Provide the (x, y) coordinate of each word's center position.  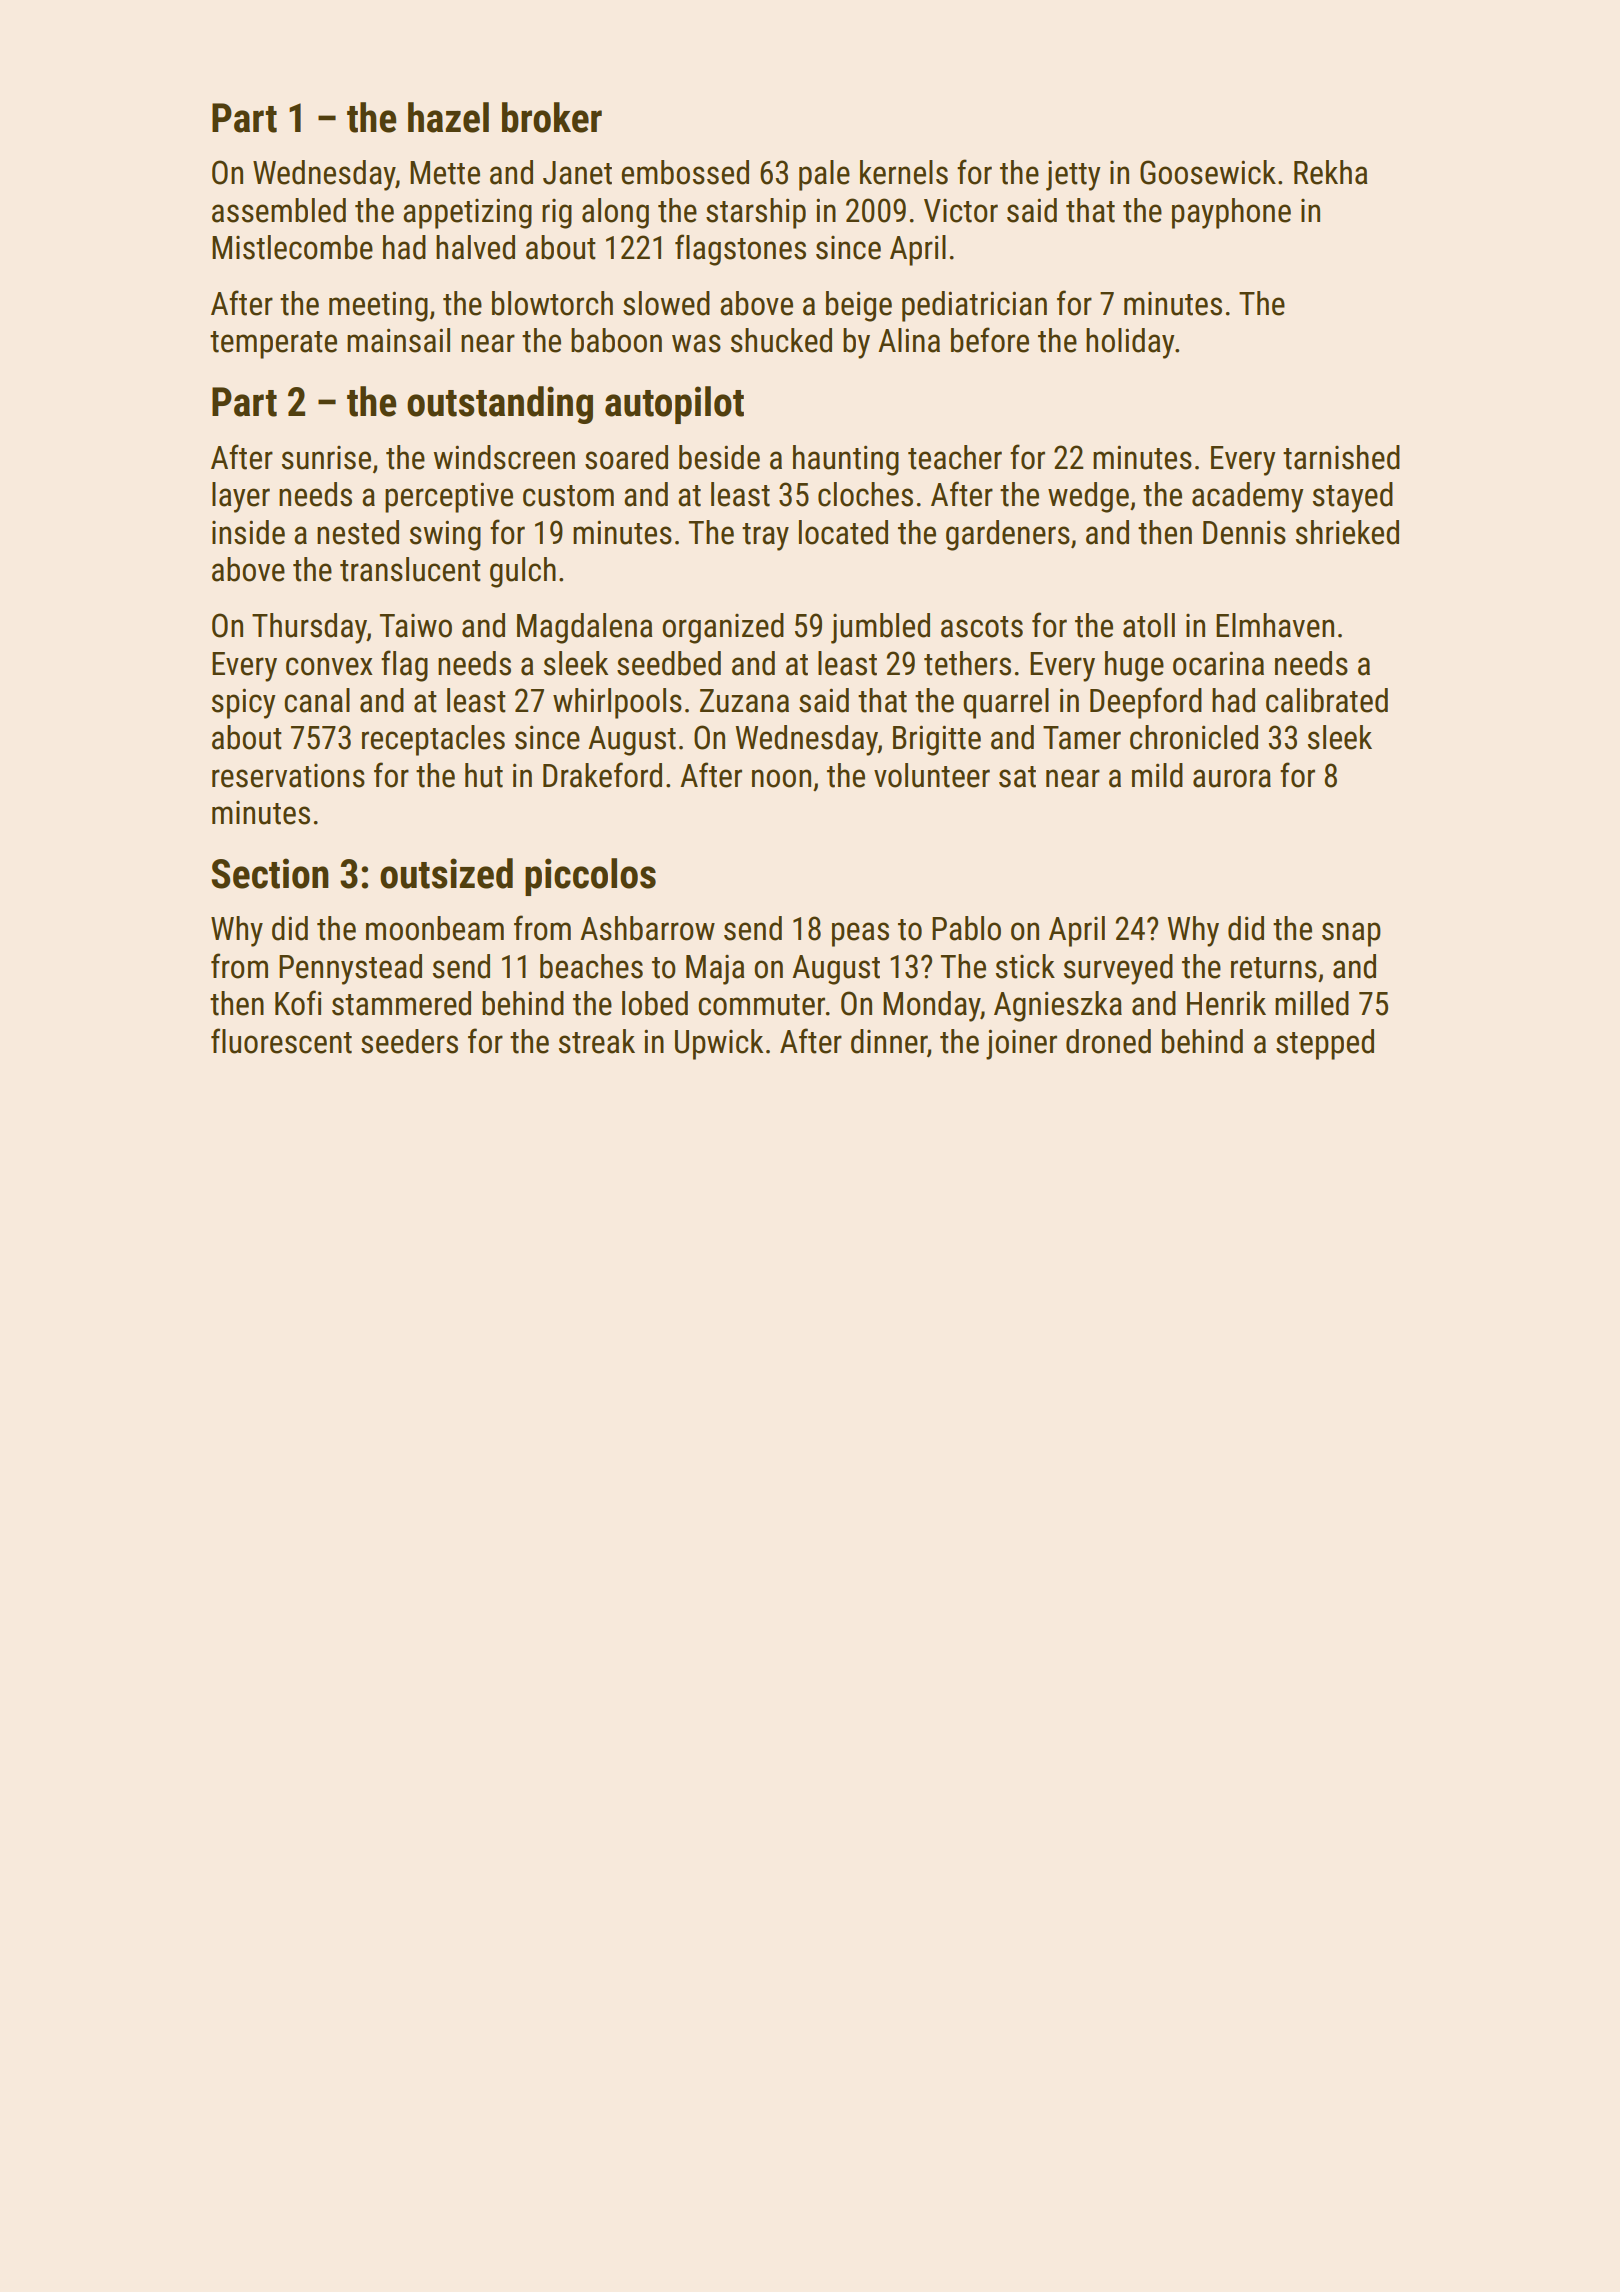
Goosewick (1208, 172)
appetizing (467, 213)
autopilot (674, 405)
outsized (446, 873)
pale (824, 175)
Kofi (298, 1003)
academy (1248, 497)
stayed (1353, 497)
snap (1351, 934)
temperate (273, 345)
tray (765, 537)
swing (445, 535)
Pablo (966, 928)
